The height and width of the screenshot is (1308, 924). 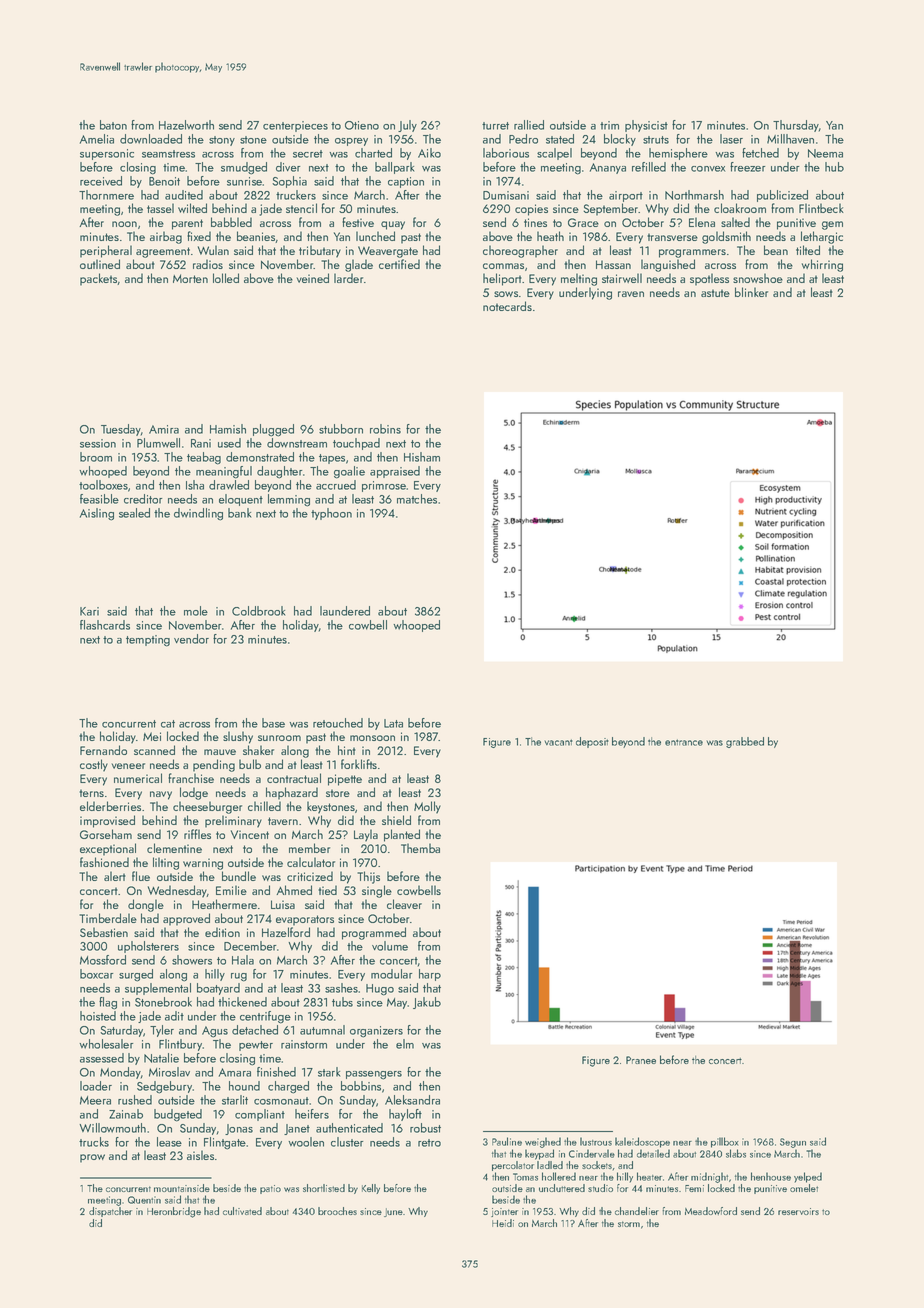 I want to click on Willowmouth, so click(x=112, y=1128).
